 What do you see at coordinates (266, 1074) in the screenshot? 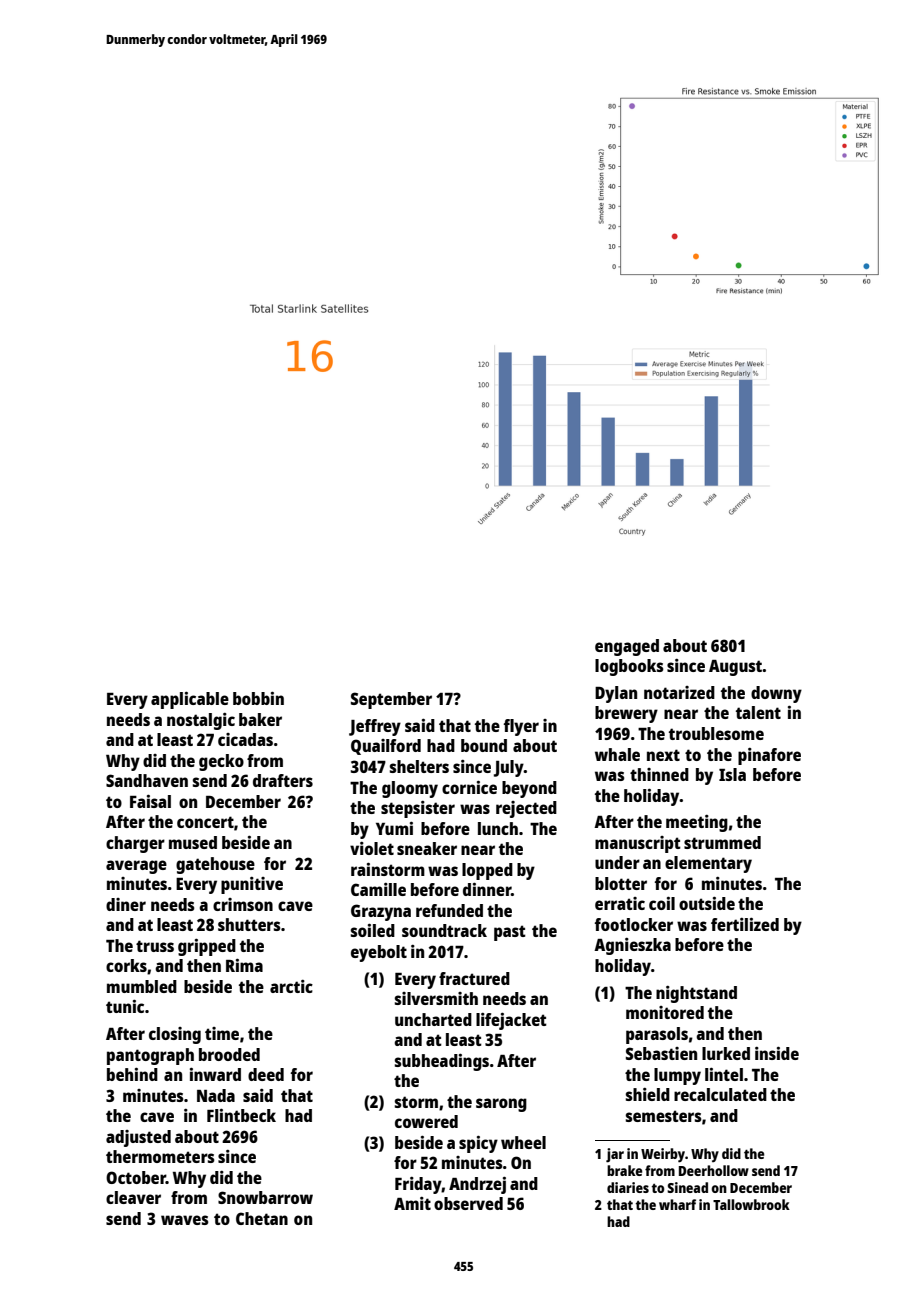
I see `deed` at bounding box center [266, 1074].
